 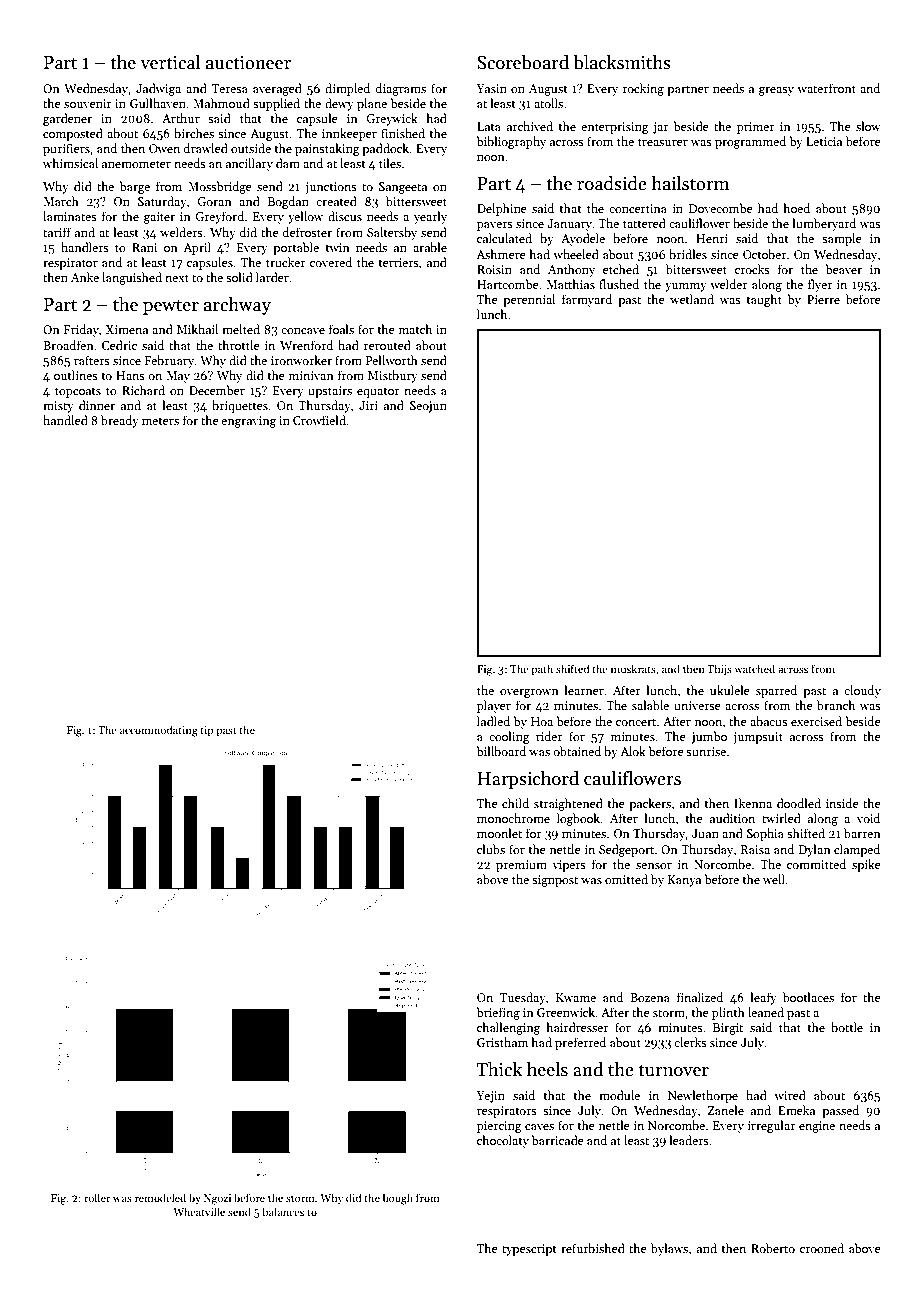 I want to click on clubs, so click(x=491, y=849).
